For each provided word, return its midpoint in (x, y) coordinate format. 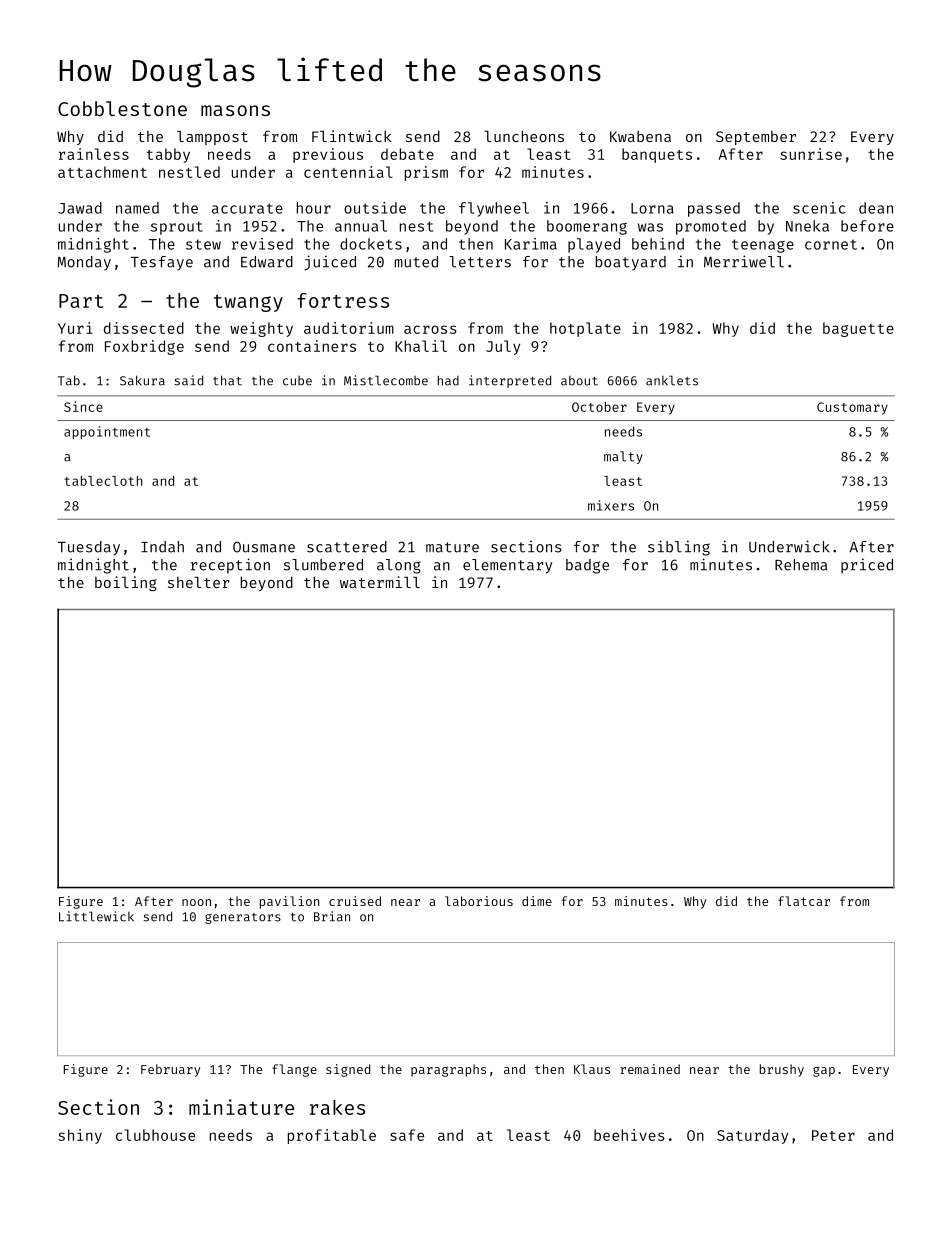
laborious (479, 901)
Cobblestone (122, 108)
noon (196, 902)
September (756, 138)
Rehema (801, 565)
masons (235, 110)
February (170, 1070)
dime (537, 901)
